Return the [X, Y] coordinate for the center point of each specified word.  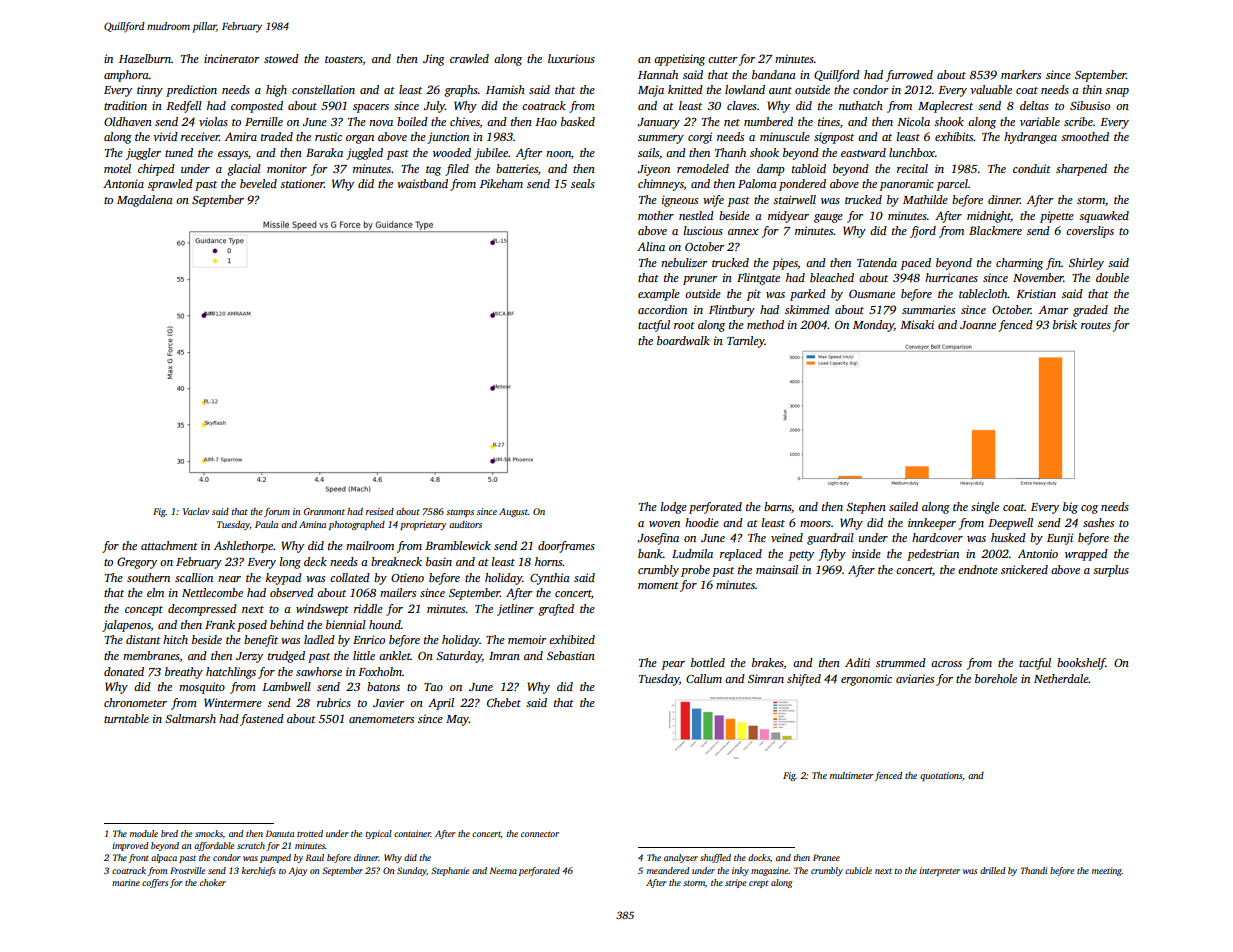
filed [457, 170]
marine [126, 882]
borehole [996, 678]
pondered [802, 185]
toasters [344, 60]
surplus [1111, 571]
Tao [433, 687]
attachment [169, 545]
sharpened [1081, 170]
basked [578, 121]
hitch [175, 639]
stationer [302, 183]
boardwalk [683, 340]
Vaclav [196, 511]
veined [787, 537]
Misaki [917, 324]
